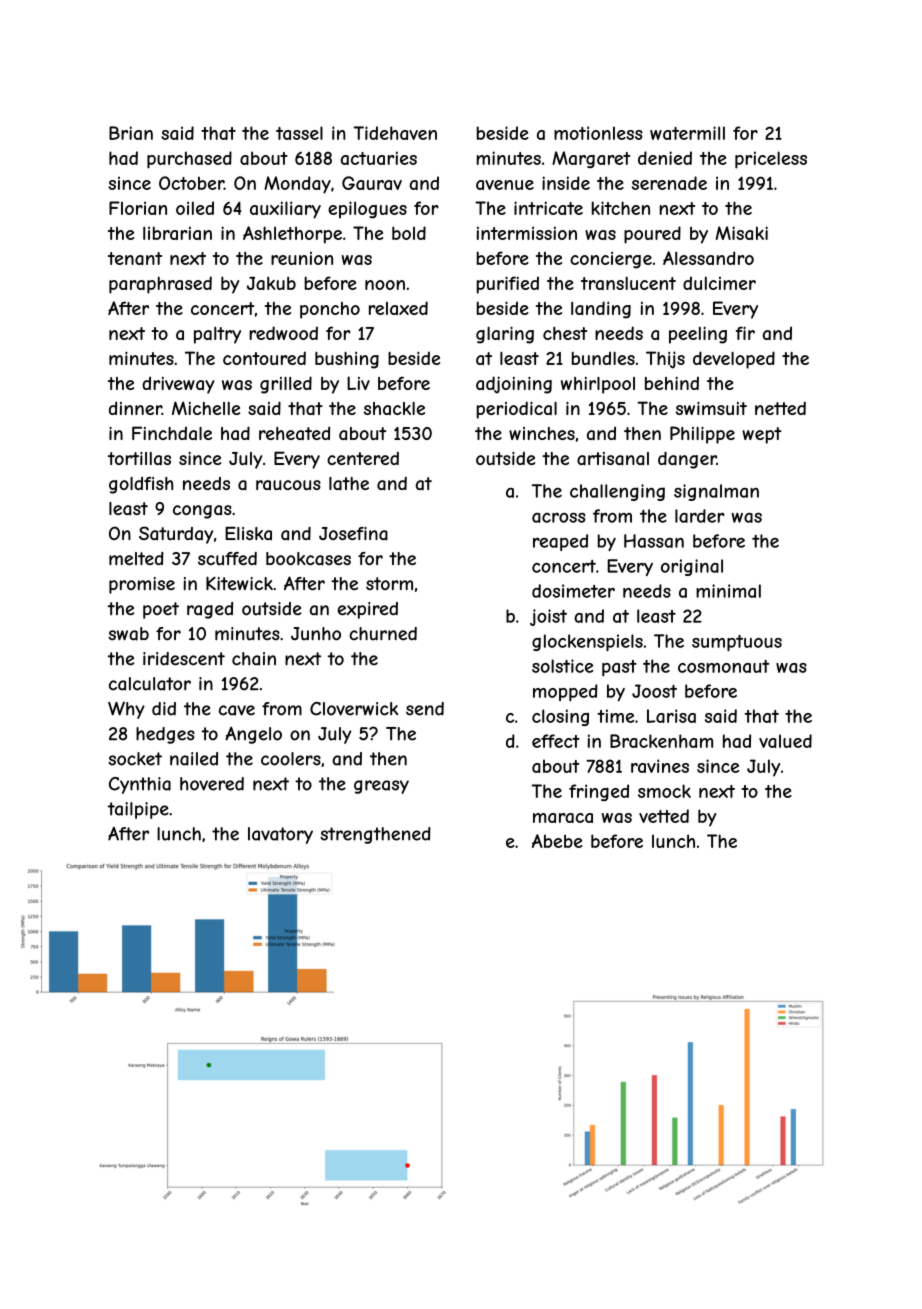  I want to click on developed, so click(734, 360).
